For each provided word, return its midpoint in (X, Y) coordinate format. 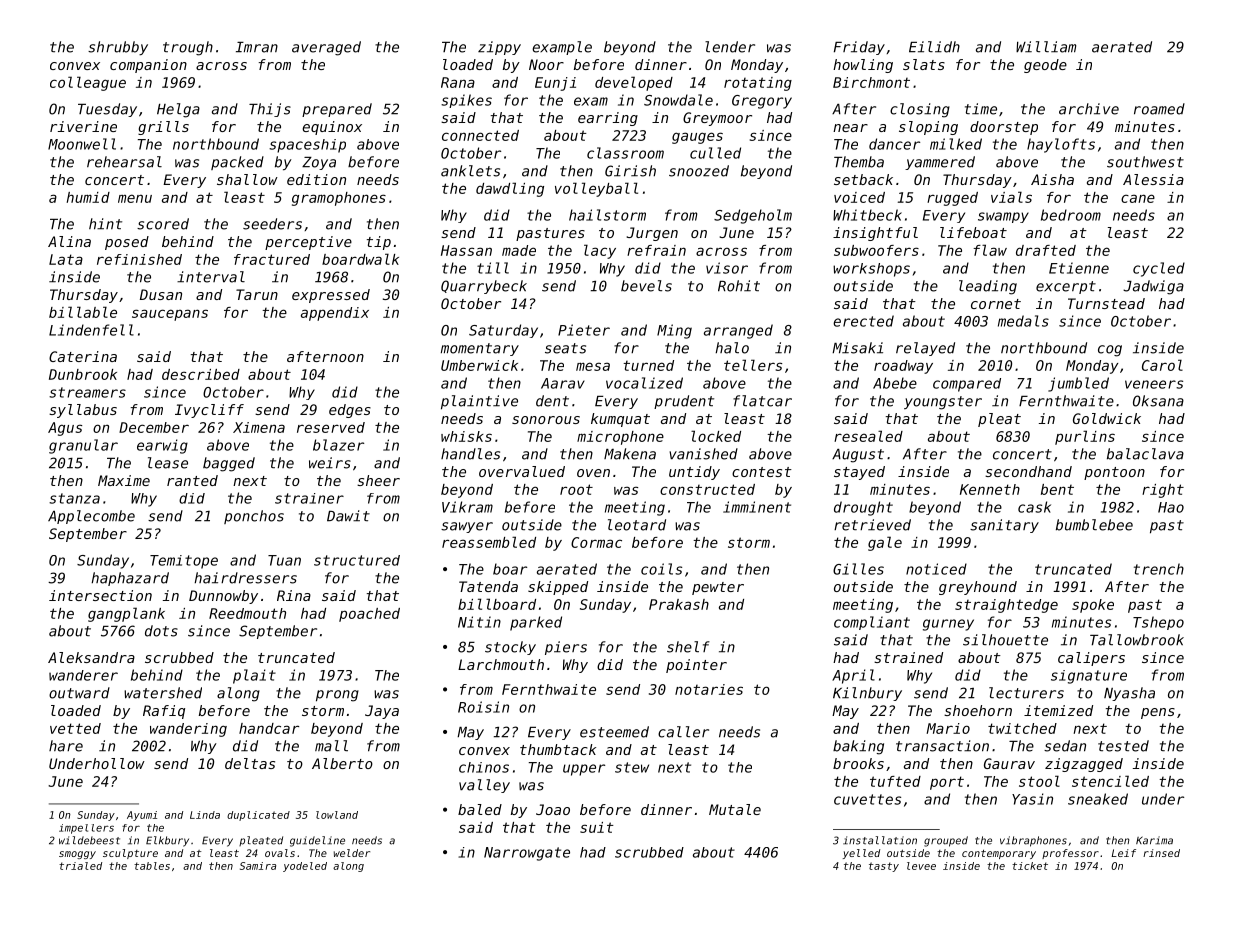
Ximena (259, 427)
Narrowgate (527, 854)
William (1046, 47)
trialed (80, 866)
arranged (738, 331)
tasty (884, 867)
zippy (499, 48)
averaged (326, 48)
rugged (952, 199)
